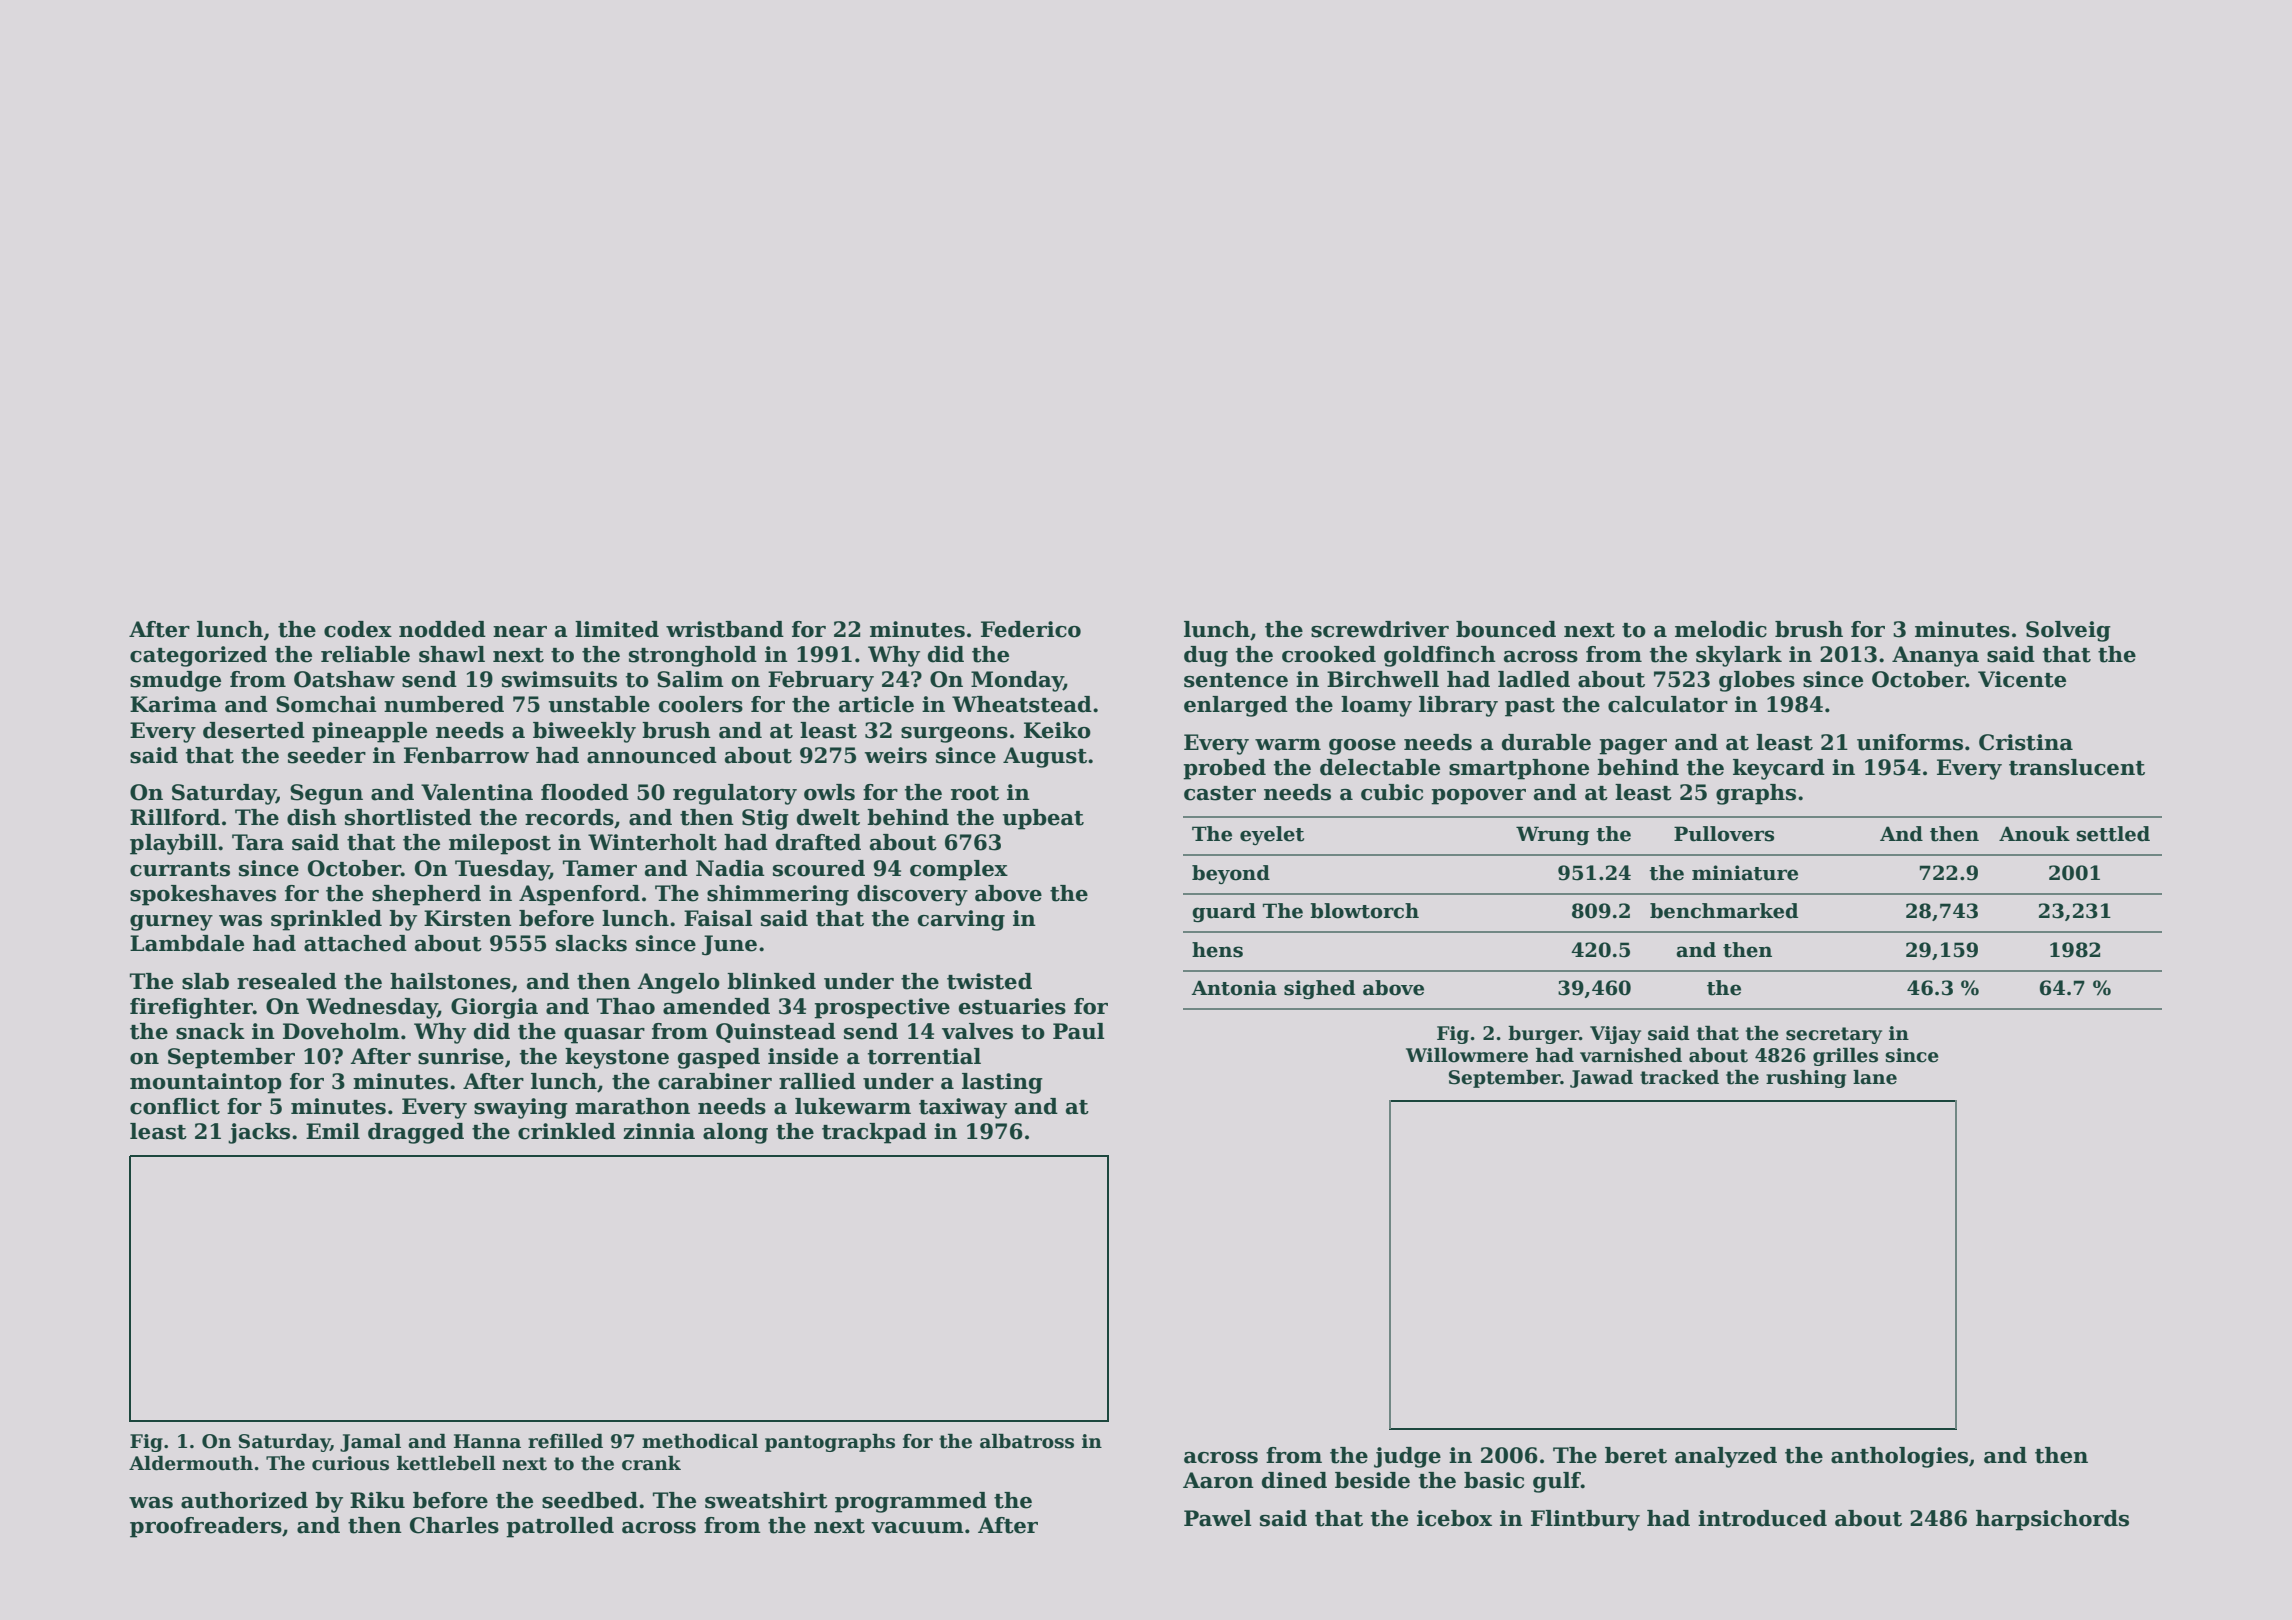  What do you see at coordinates (874, 1133) in the image?
I see `trackpad` at bounding box center [874, 1133].
